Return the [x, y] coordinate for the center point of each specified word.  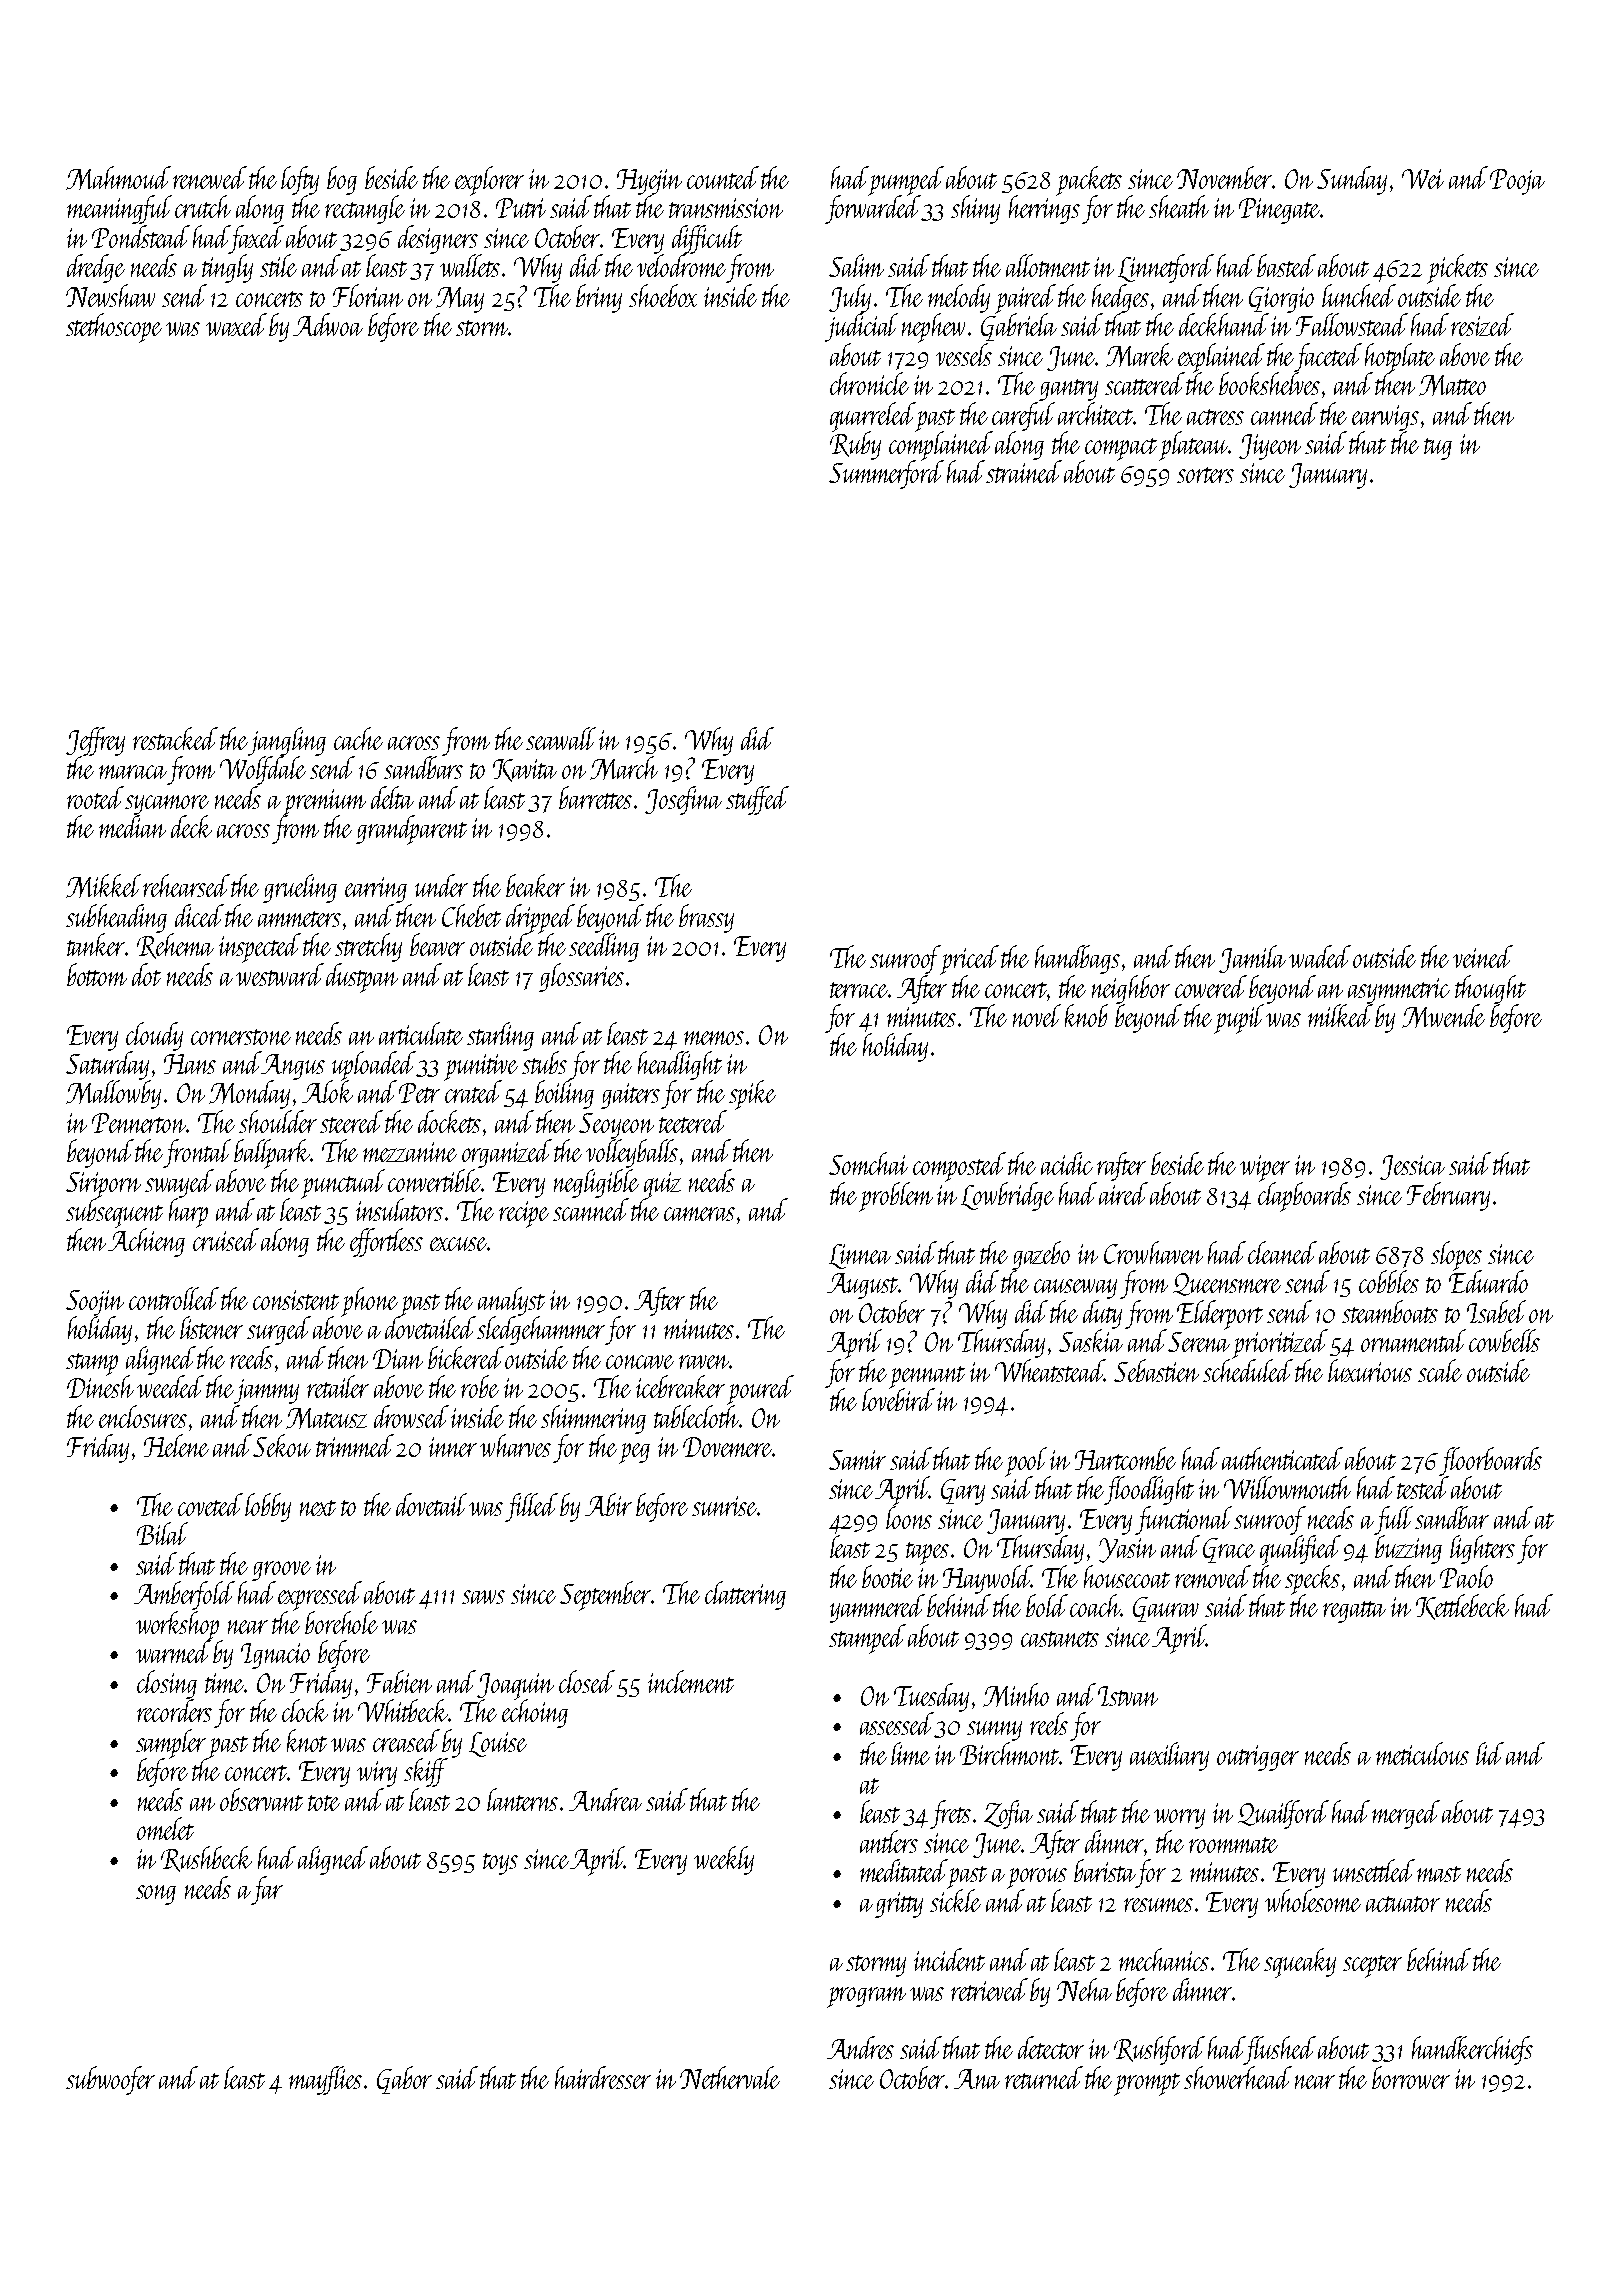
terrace [859, 990]
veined [1483, 956]
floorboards [1490, 1461]
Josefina [683, 800]
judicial [861, 327]
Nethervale [730, 2077]
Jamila [1252, 959]
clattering [745, 1595]
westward [280, 974]
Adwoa [328, 324]
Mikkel [103, 886]
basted [1286, 265]
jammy [266, 1391]
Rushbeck [206, 1859]
